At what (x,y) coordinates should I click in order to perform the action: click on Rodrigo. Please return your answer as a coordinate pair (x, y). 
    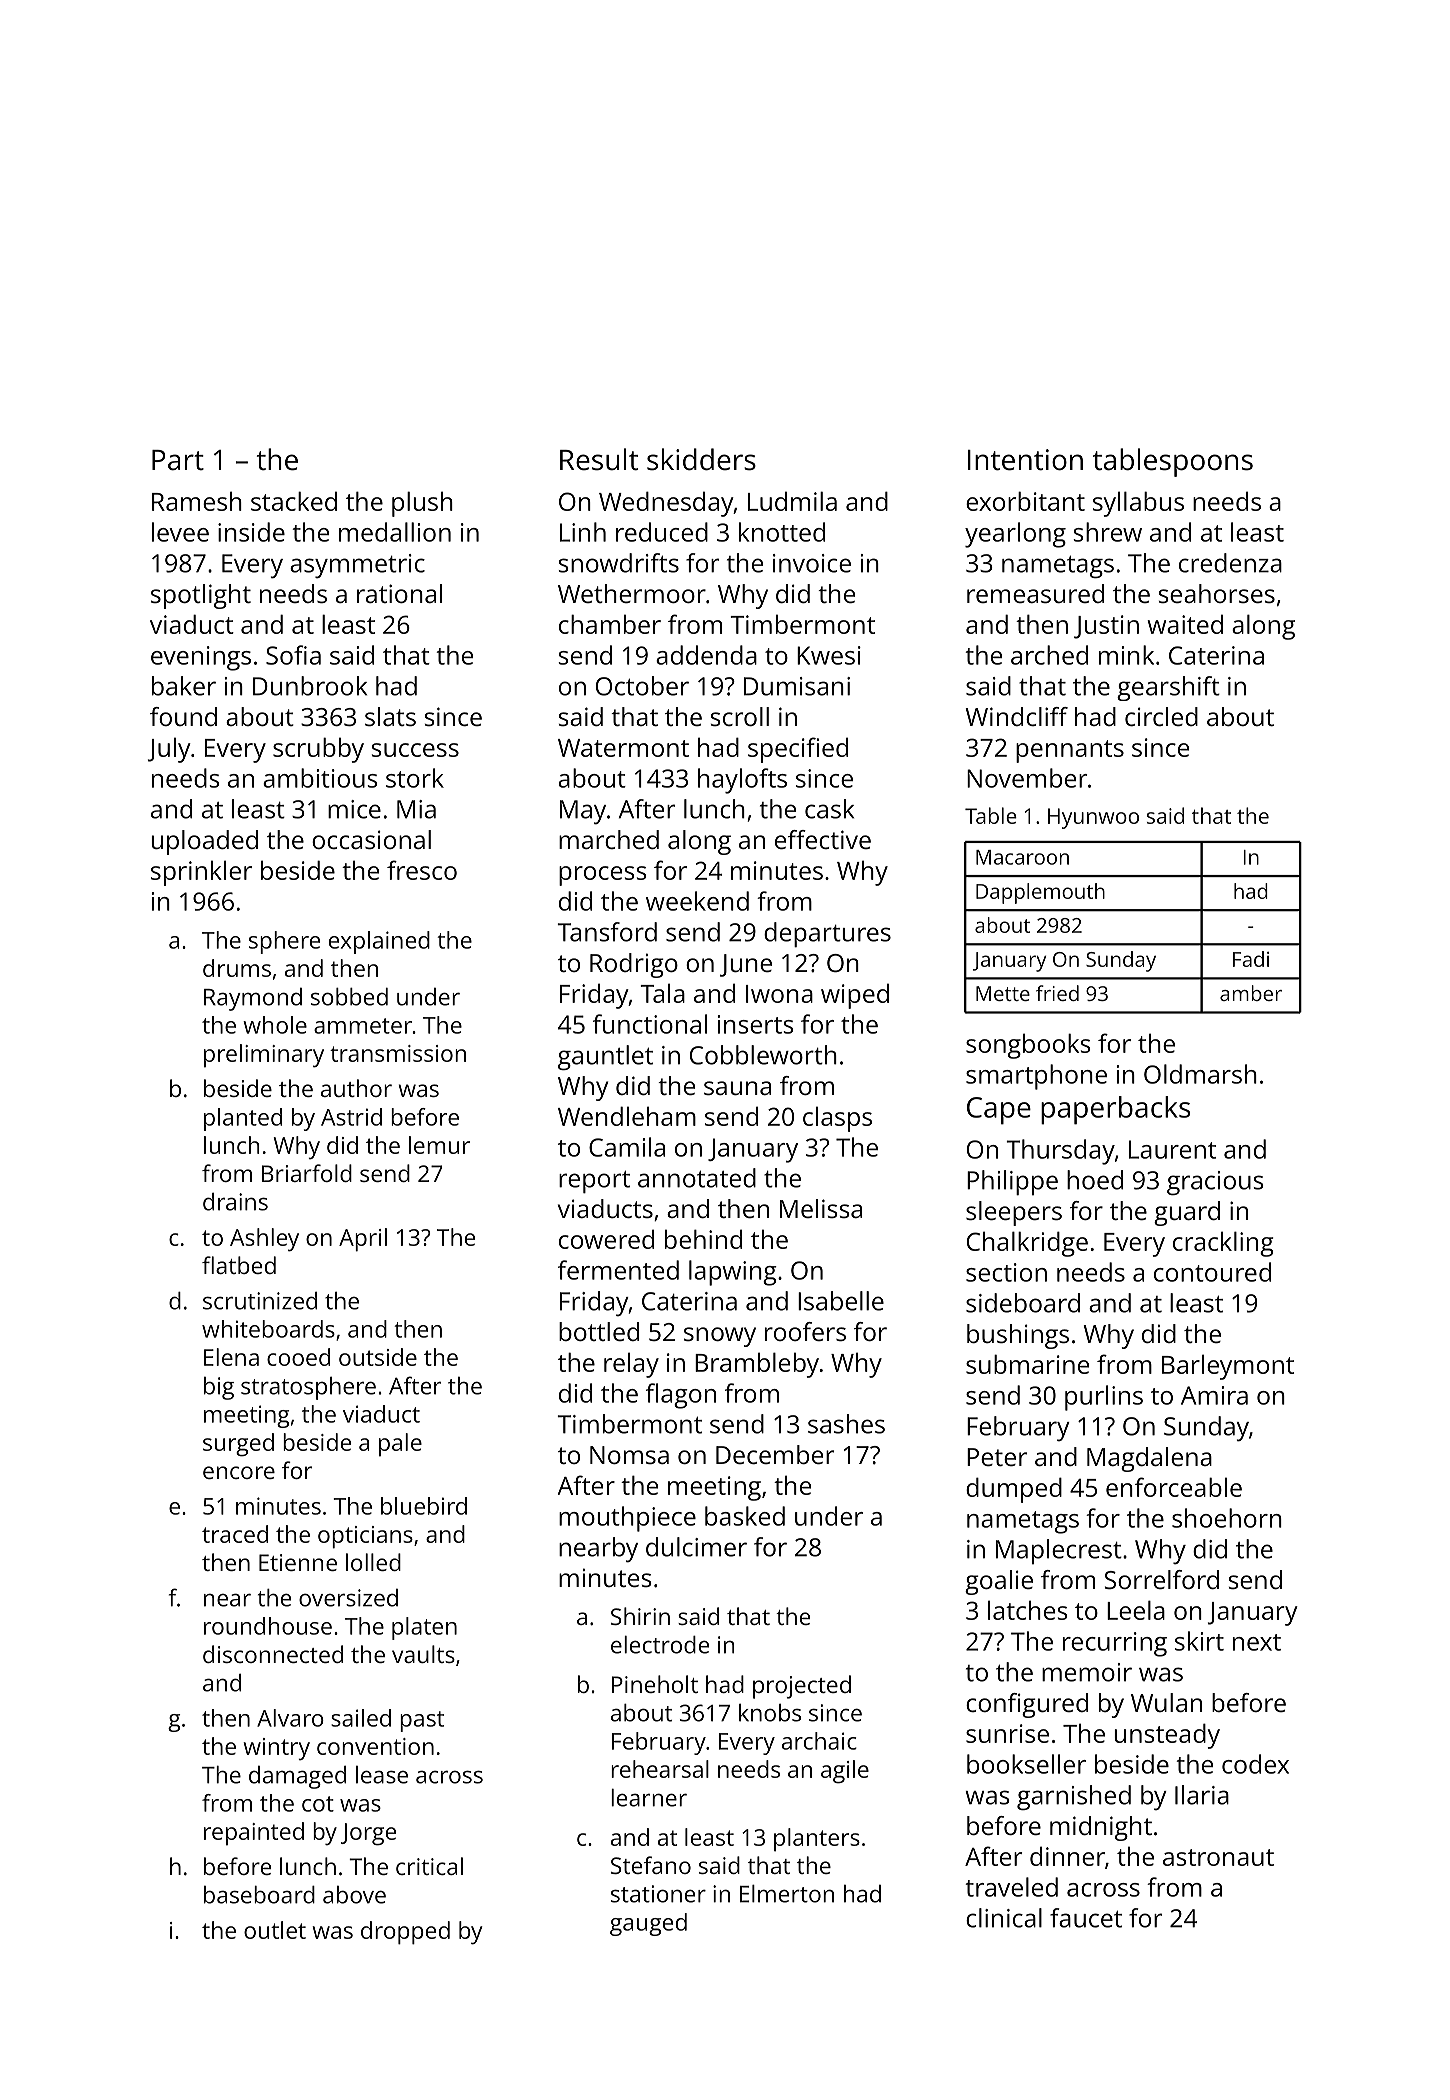
    Looking at the image, I should click on (634, 965).
